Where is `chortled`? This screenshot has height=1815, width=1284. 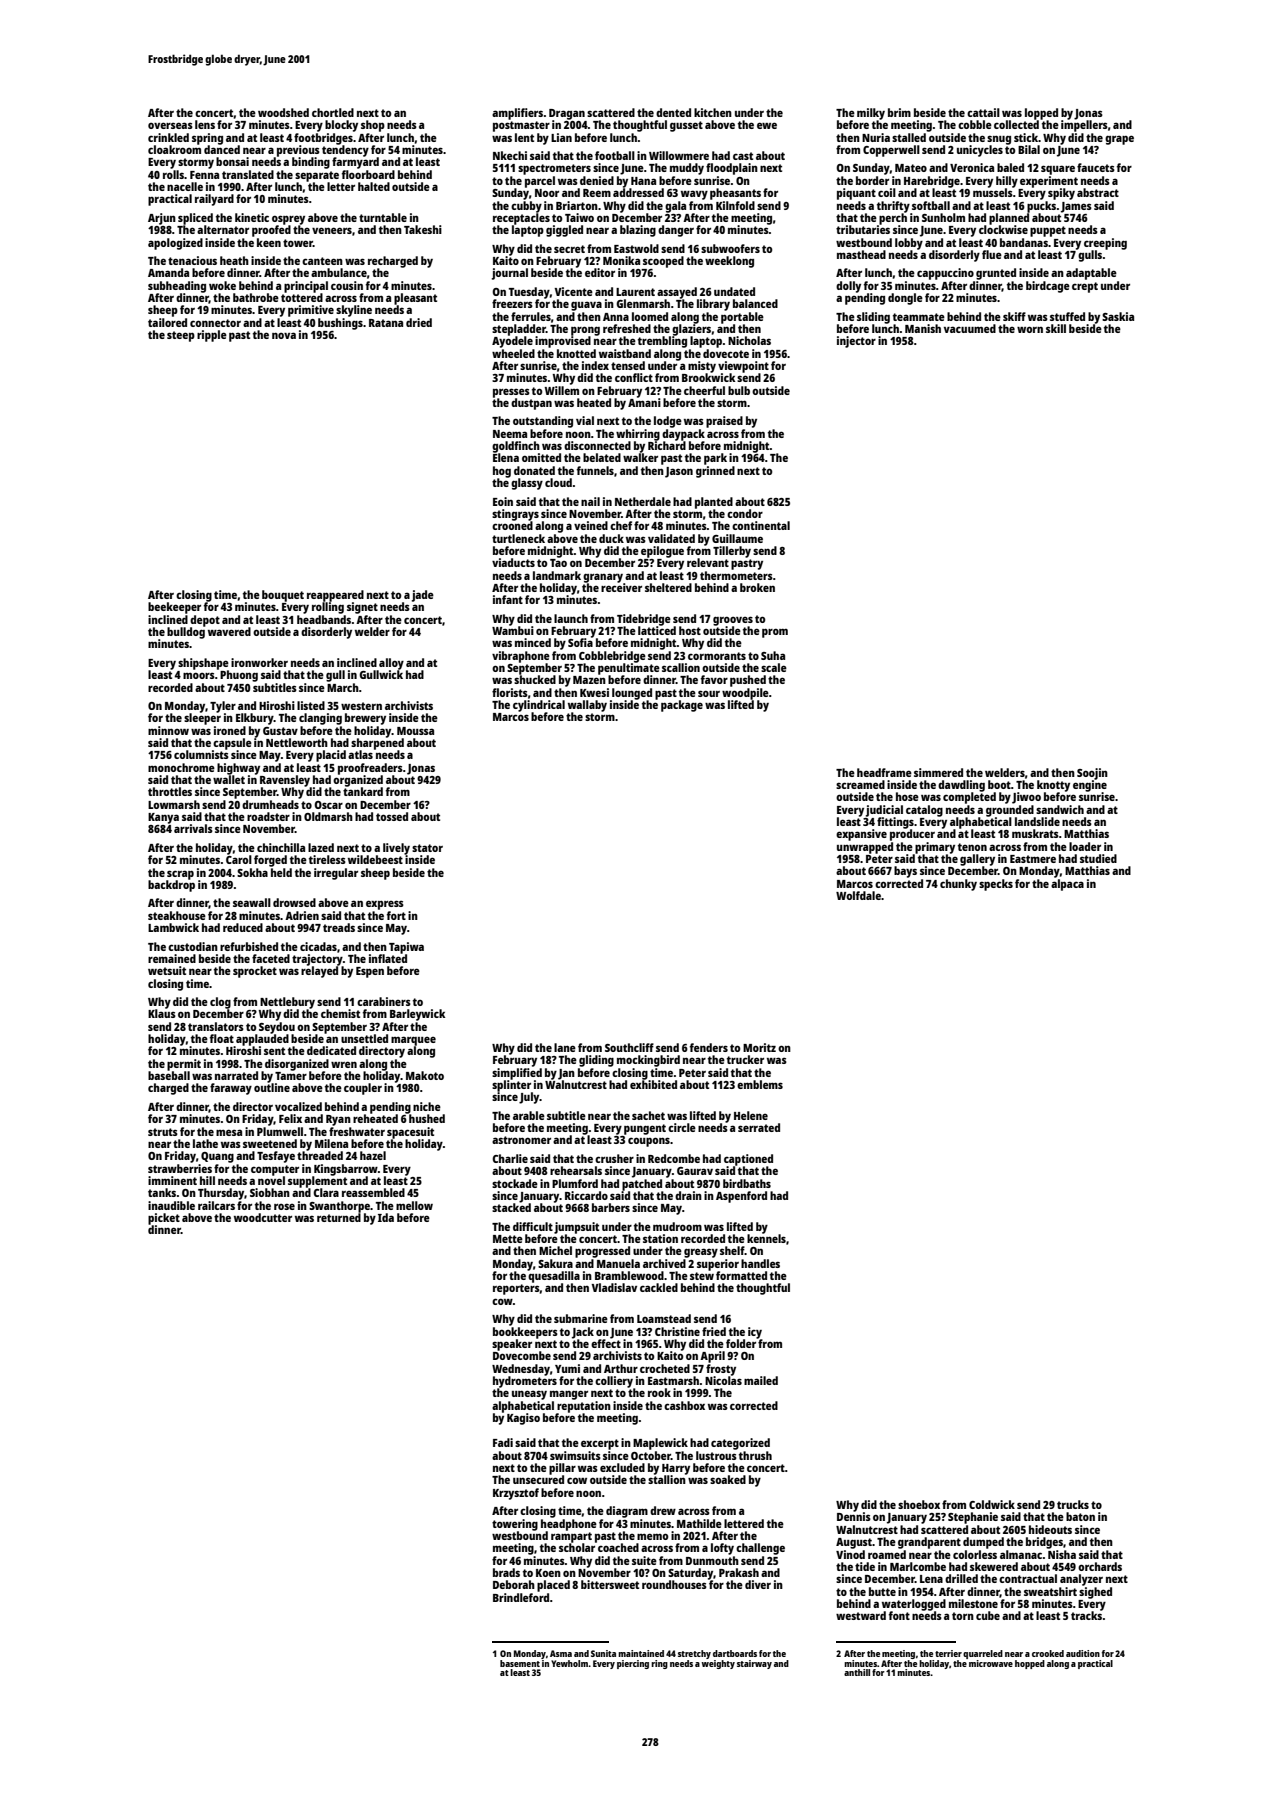 chortled is located at coordinates (333, 112).
